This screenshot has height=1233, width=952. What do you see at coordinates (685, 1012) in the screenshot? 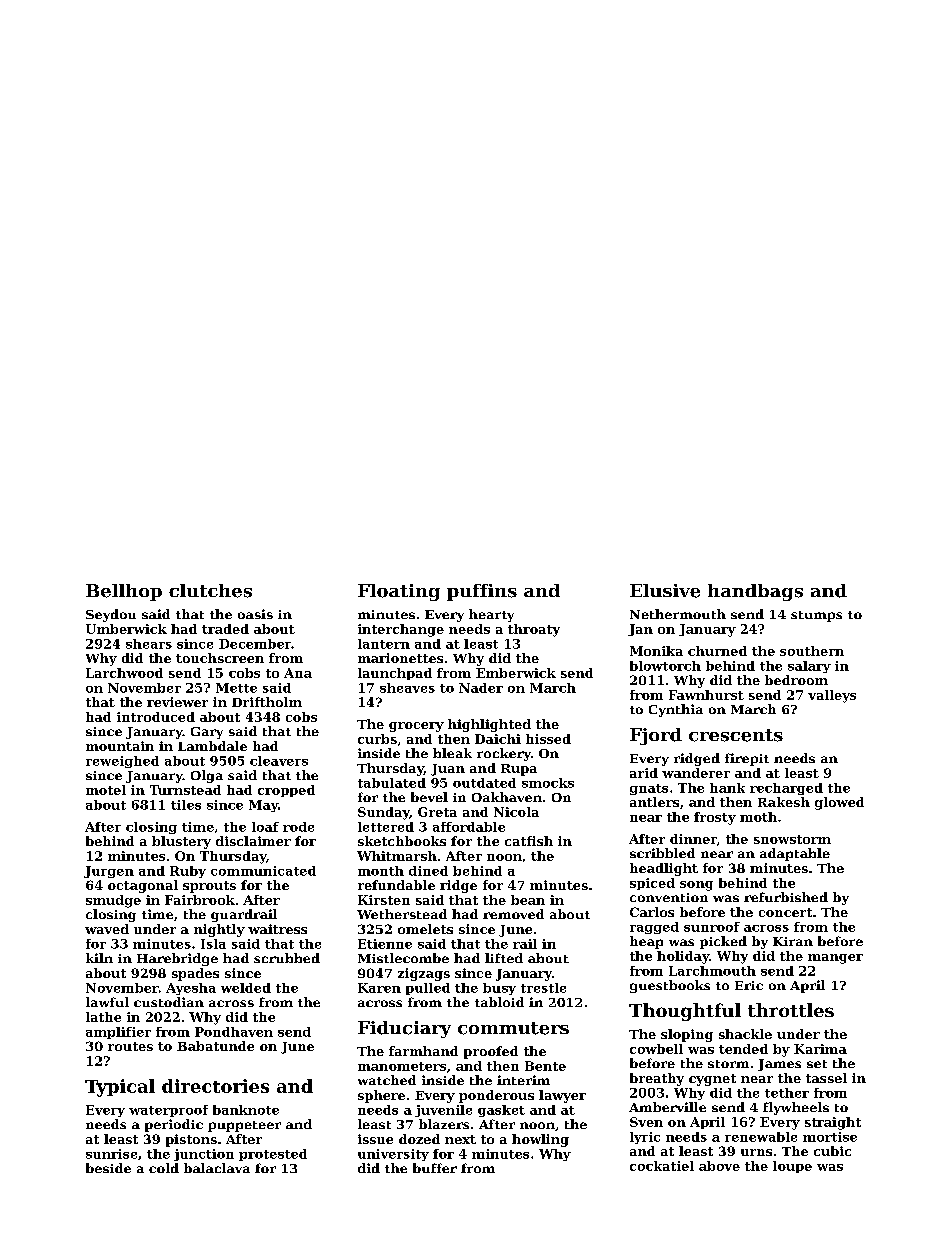
I see `Thoughtful` at bounding box center [685, 1012].
